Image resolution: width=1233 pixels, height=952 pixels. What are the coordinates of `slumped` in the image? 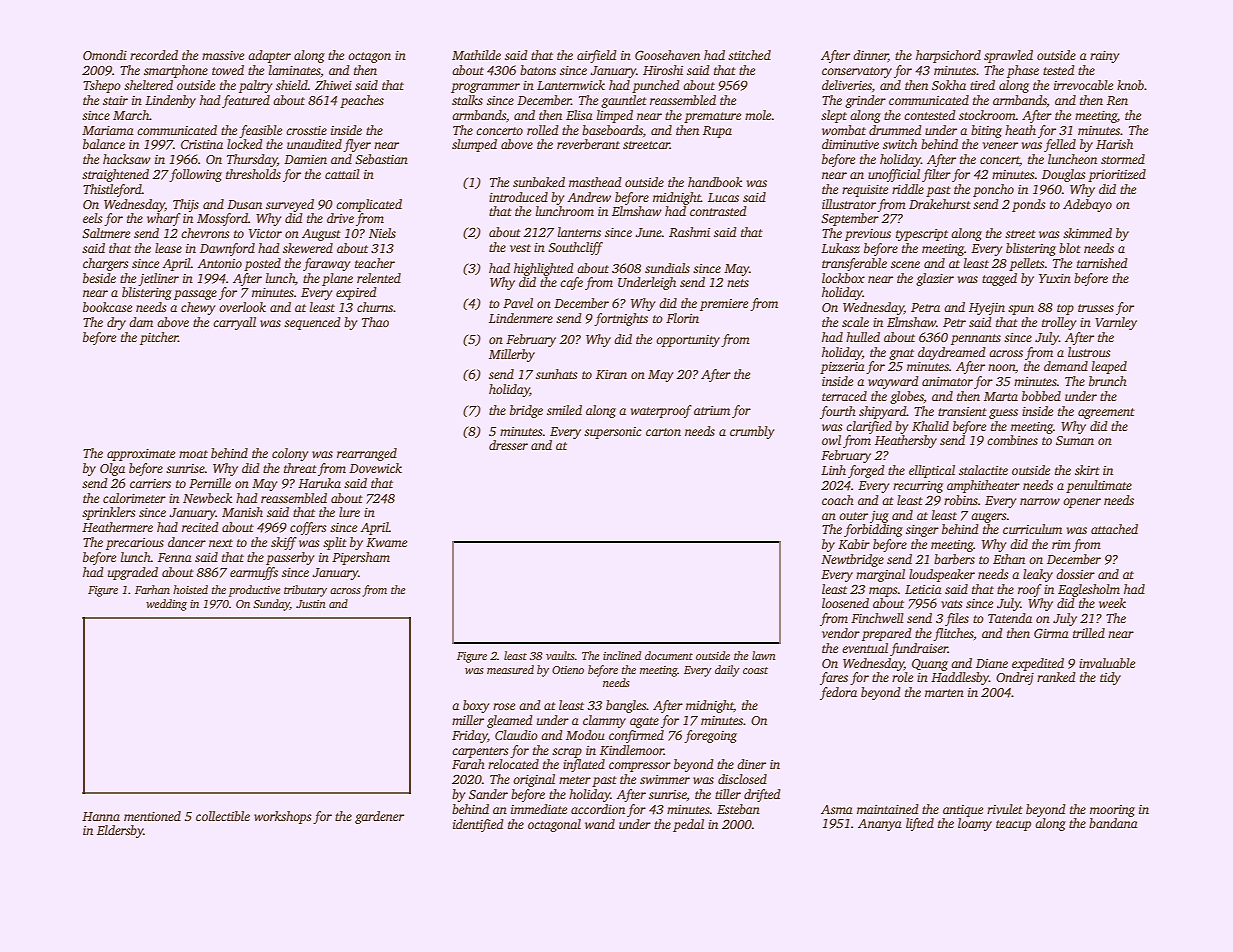 It's located at (474, 145).
